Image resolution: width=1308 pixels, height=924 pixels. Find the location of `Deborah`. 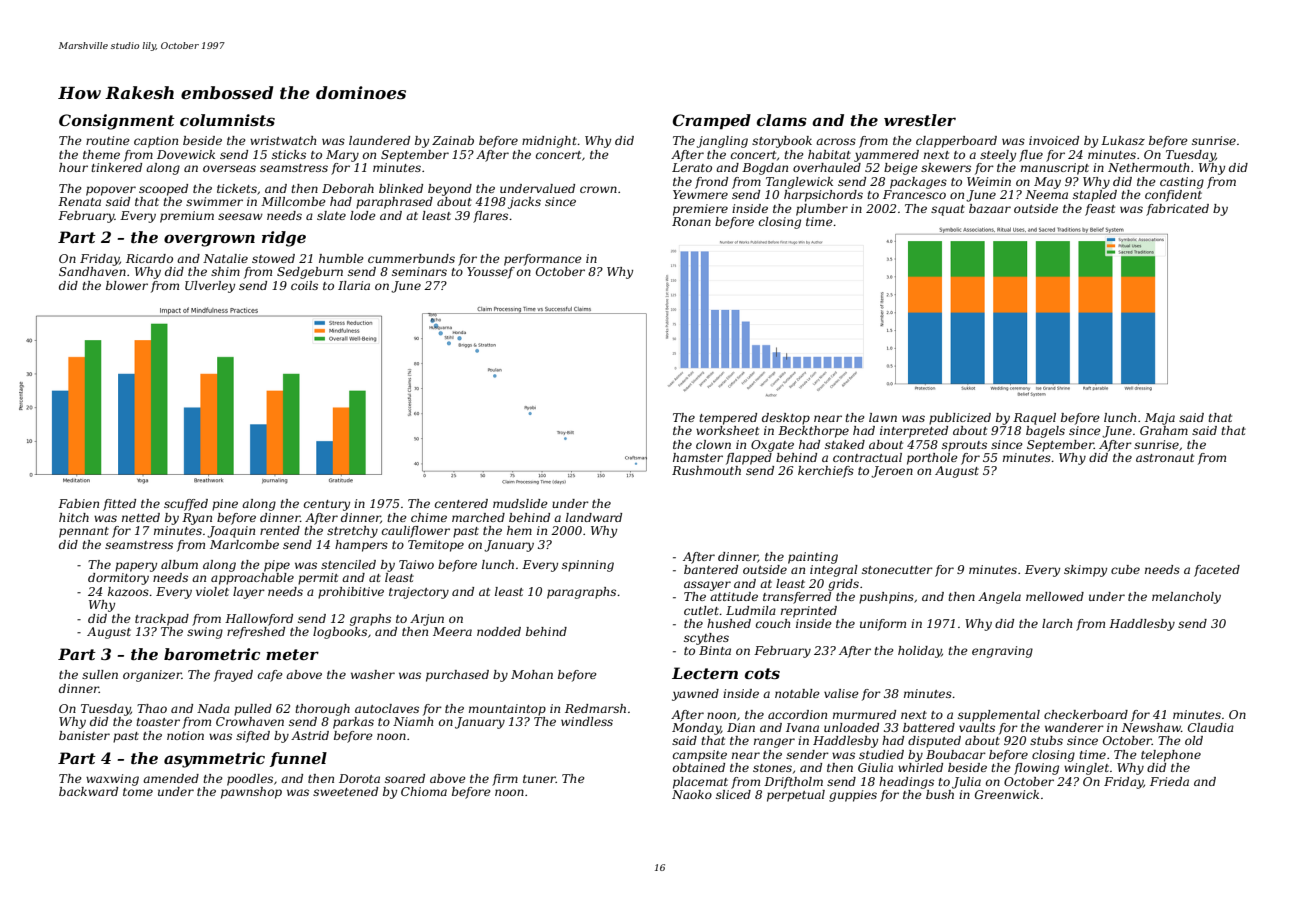

Deborah is located at coordinates (348, 188).
